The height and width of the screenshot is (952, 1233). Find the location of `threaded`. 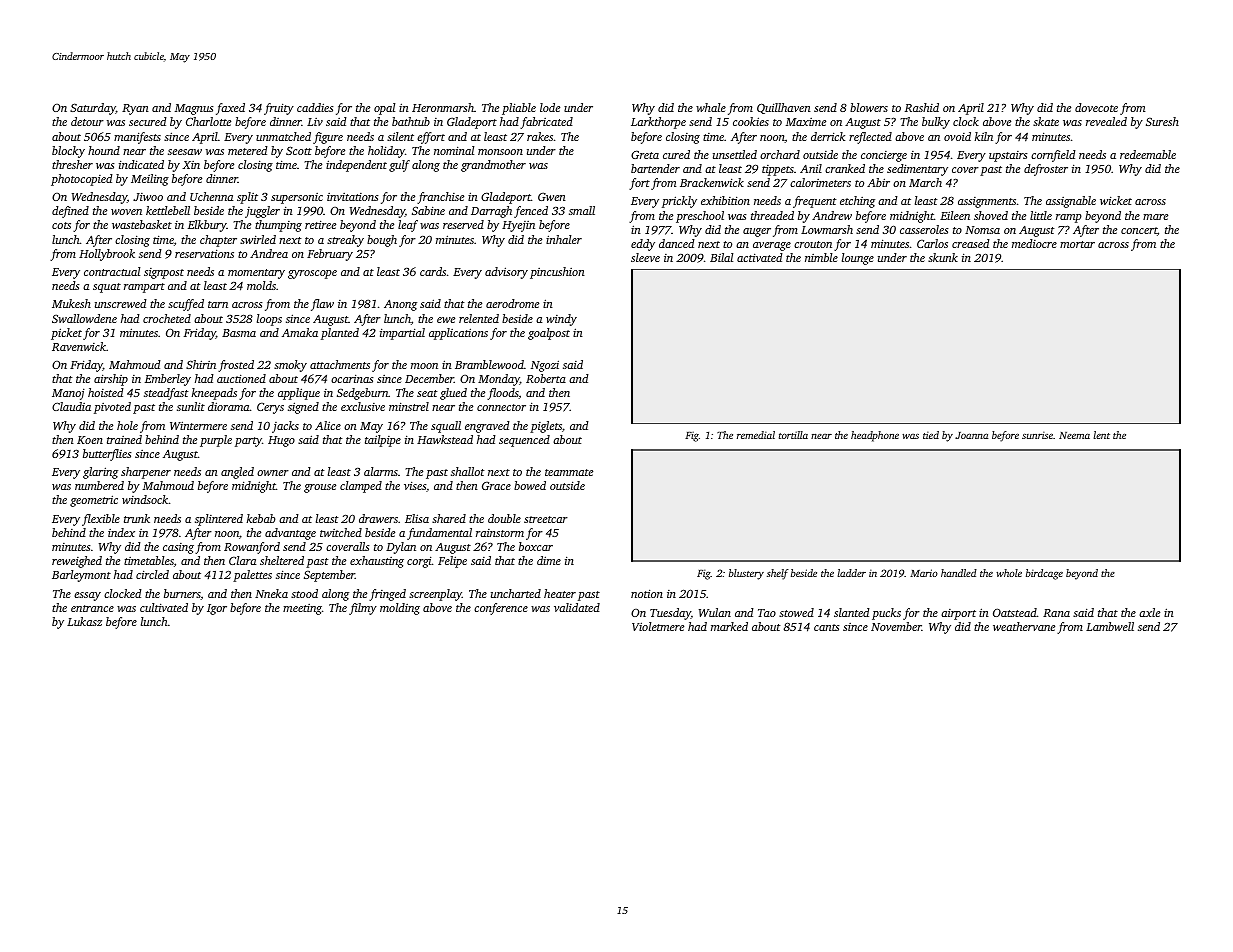

threaded is located at coordinates (772, 215).
